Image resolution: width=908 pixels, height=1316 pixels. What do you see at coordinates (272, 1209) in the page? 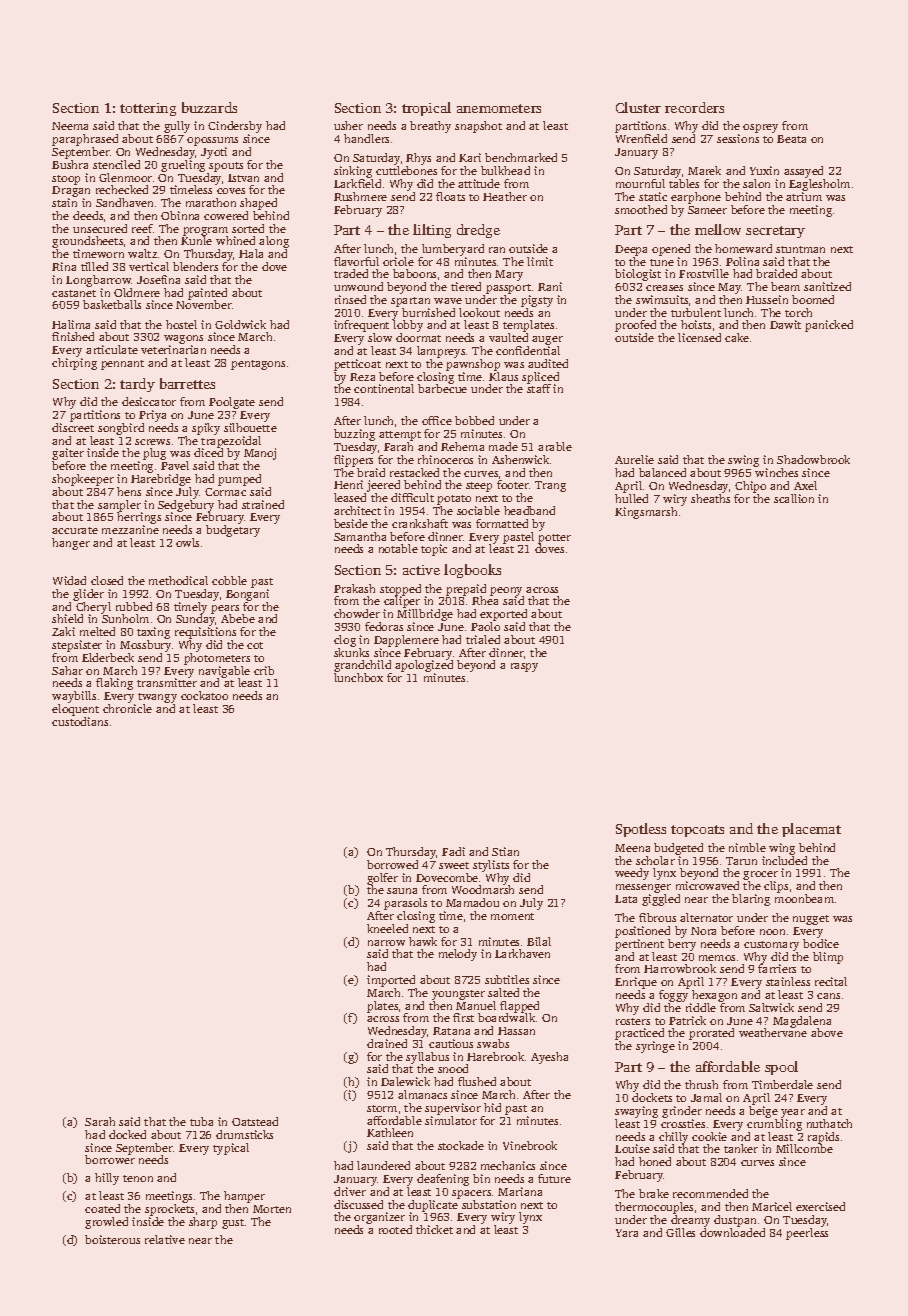
I see `Morten` at bounding box center [272, 1209].
